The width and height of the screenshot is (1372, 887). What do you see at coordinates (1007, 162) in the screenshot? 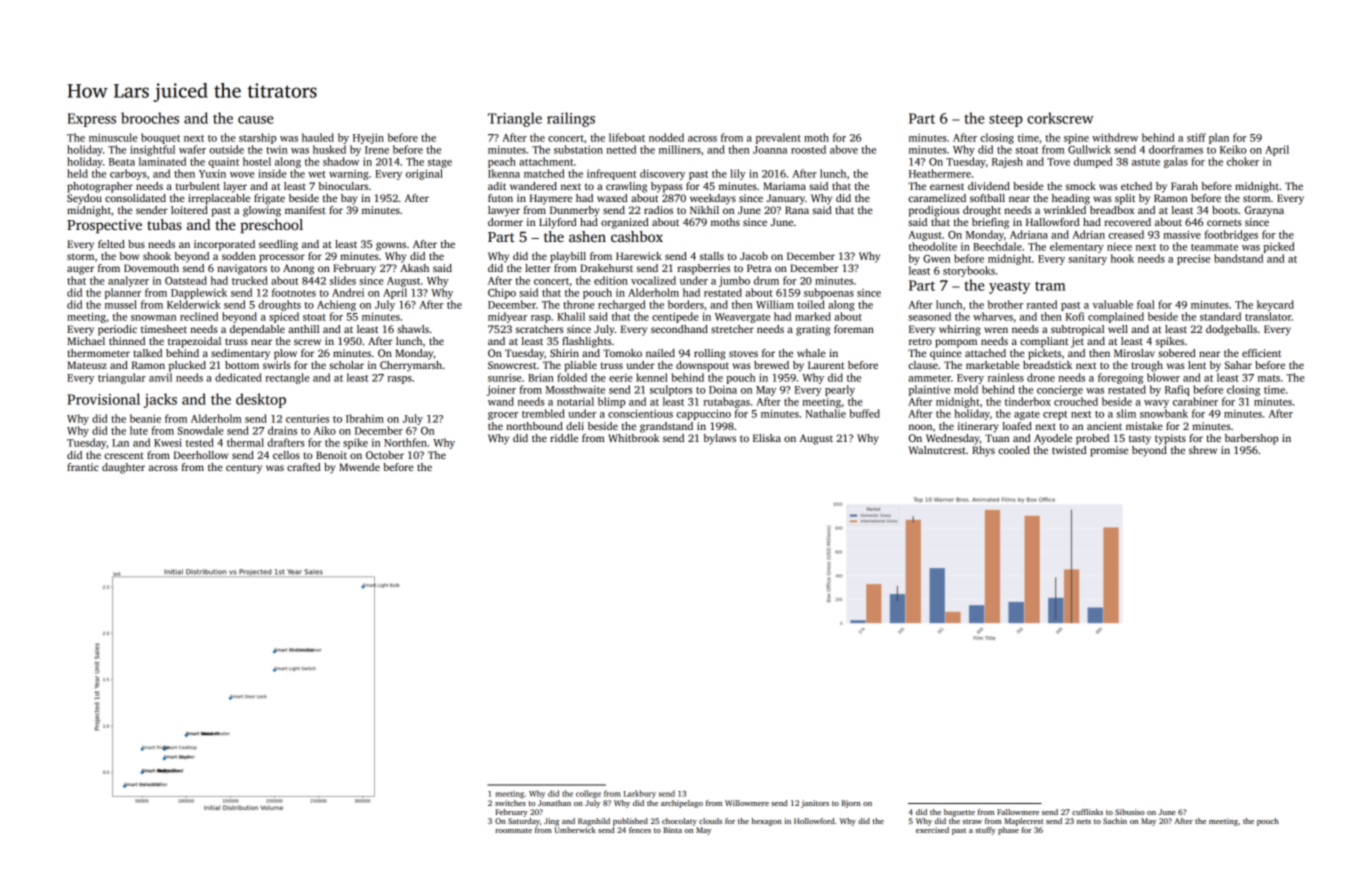
I see `Rajesh` at bounding box center [1007, 162].
